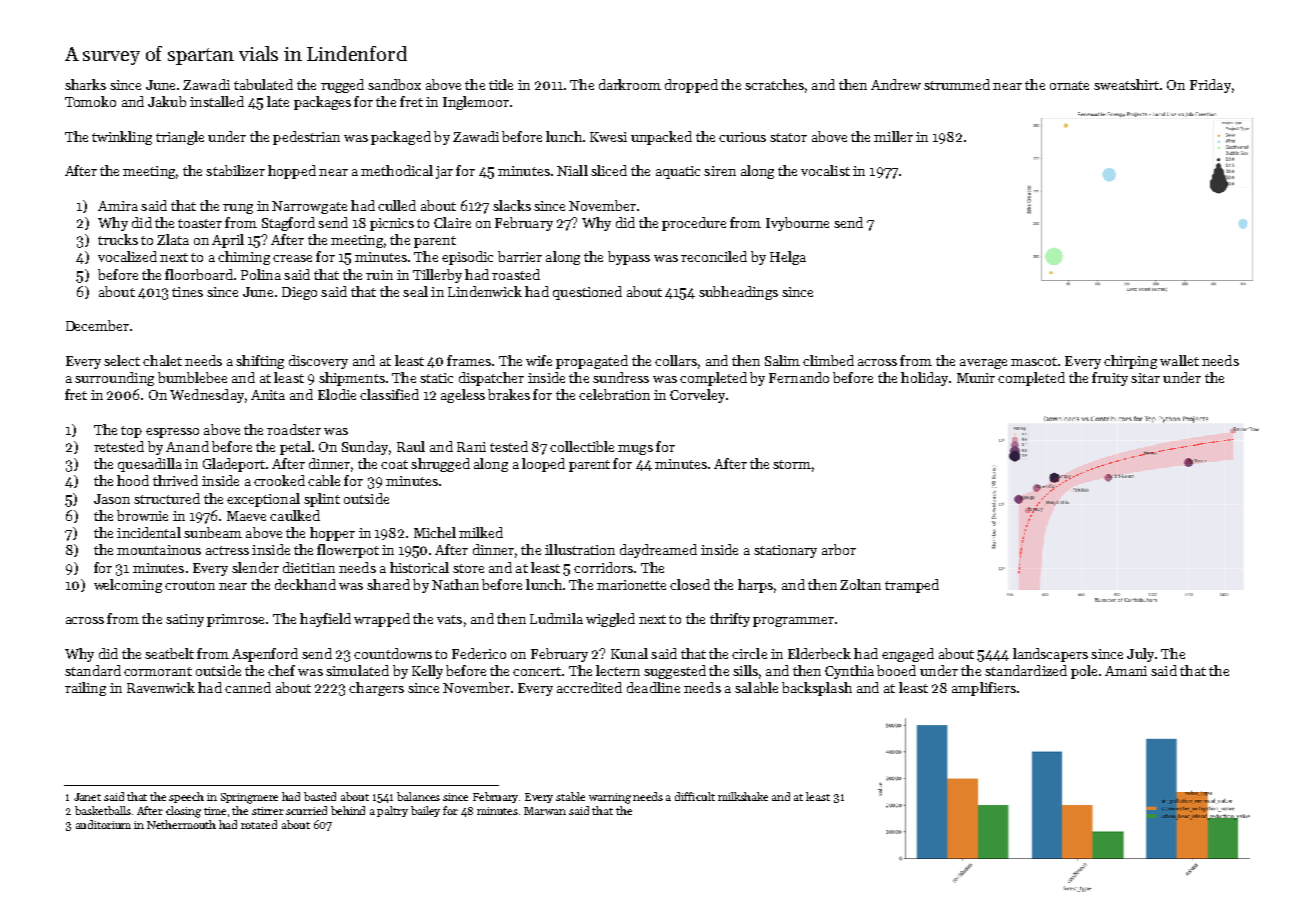  I want to click on Ivybourne, so click(797, 224).
